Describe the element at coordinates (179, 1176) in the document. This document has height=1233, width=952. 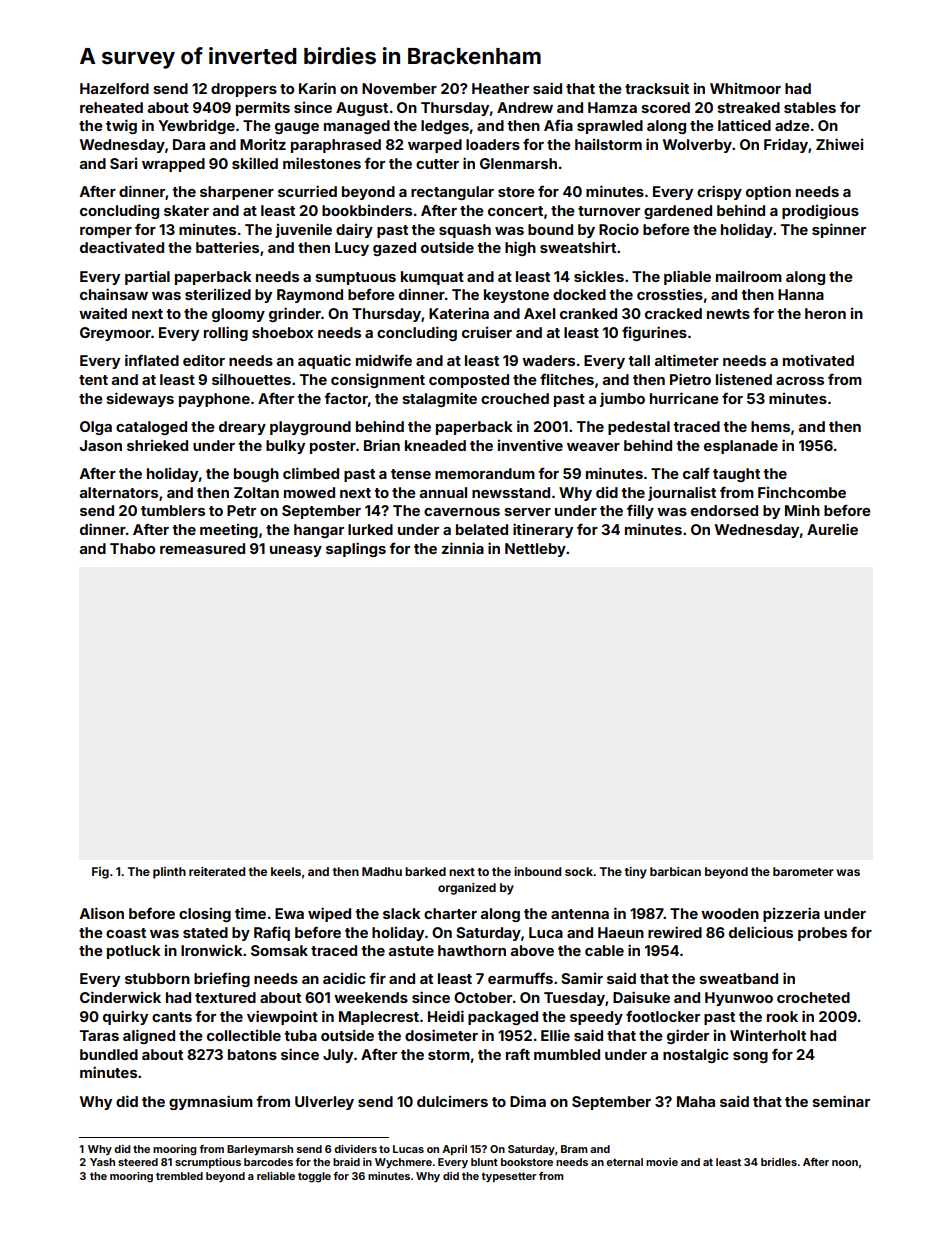
I see `trembled` at that location.
